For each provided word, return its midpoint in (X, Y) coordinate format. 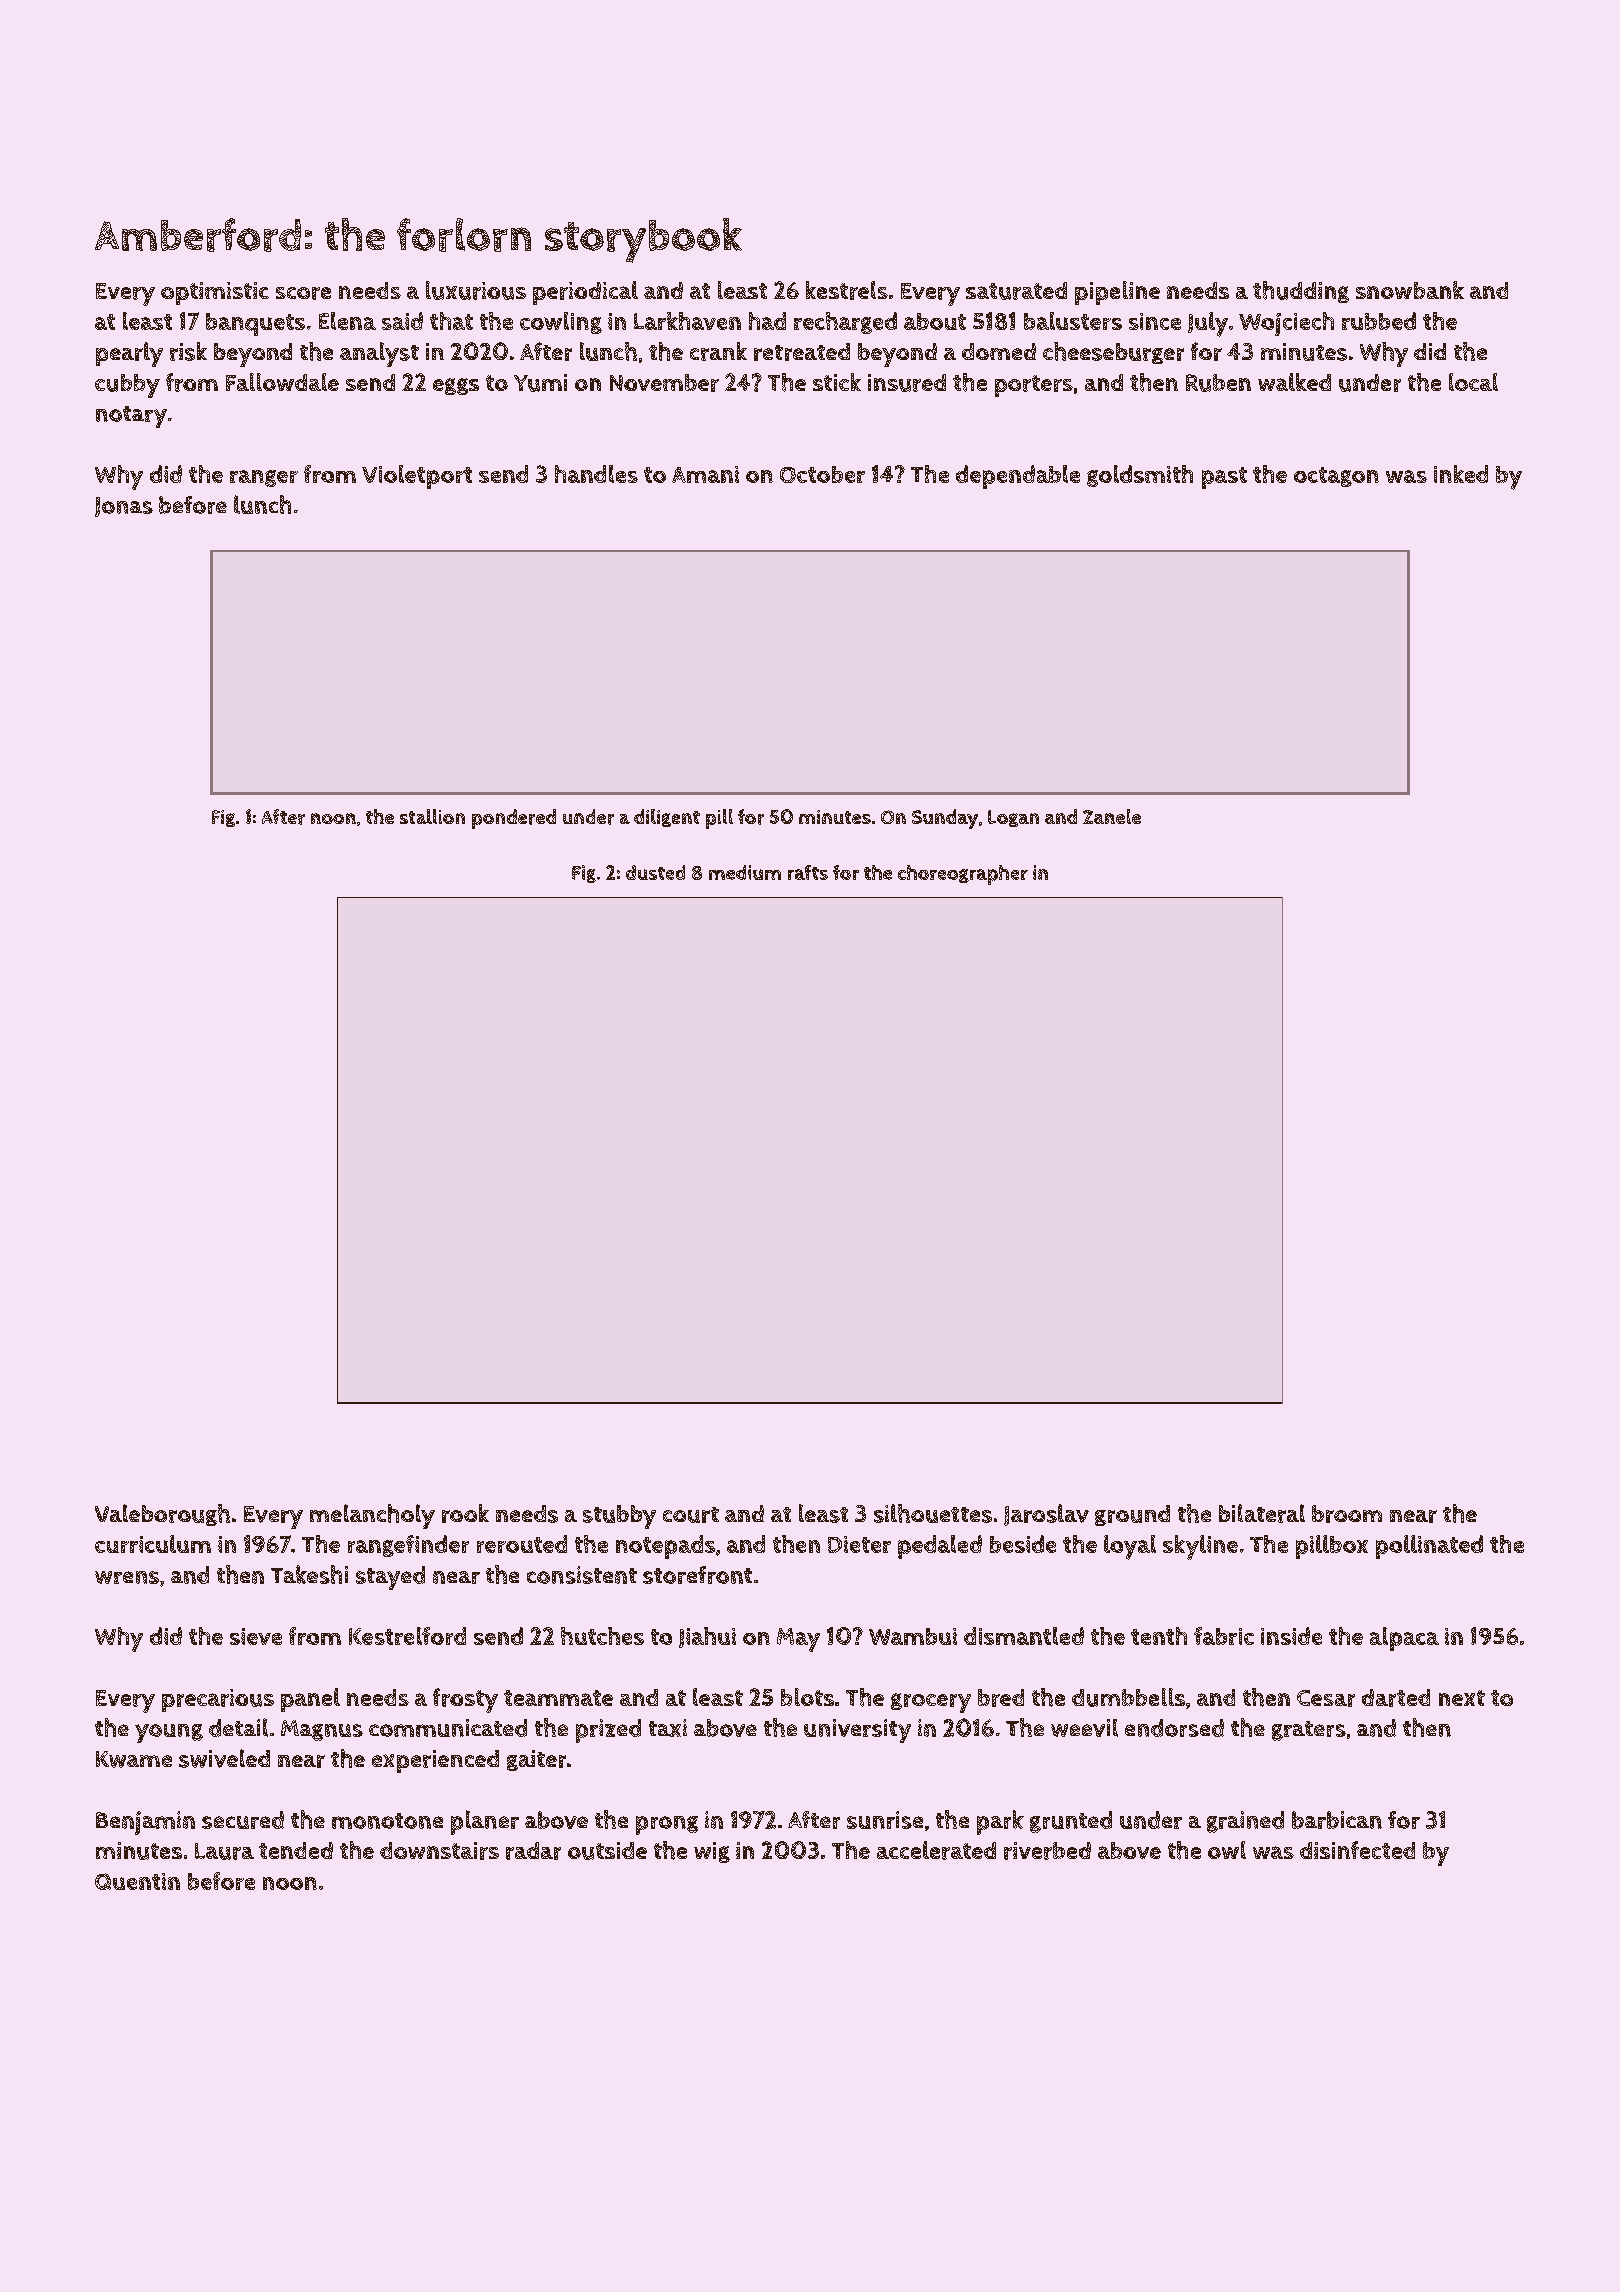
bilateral (1262, 1513)
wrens (127, 1577)
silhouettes (933, 1513)
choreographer (963, 875)
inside (1291, 1636)
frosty (465, 1700)
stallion (432, 816)
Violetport (417, 477)
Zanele (1112, 816)
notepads (665, 1547)
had (767, 321)
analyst (379, 354)
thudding (1301, 292)
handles (596, 474)
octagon (1336, 477)
